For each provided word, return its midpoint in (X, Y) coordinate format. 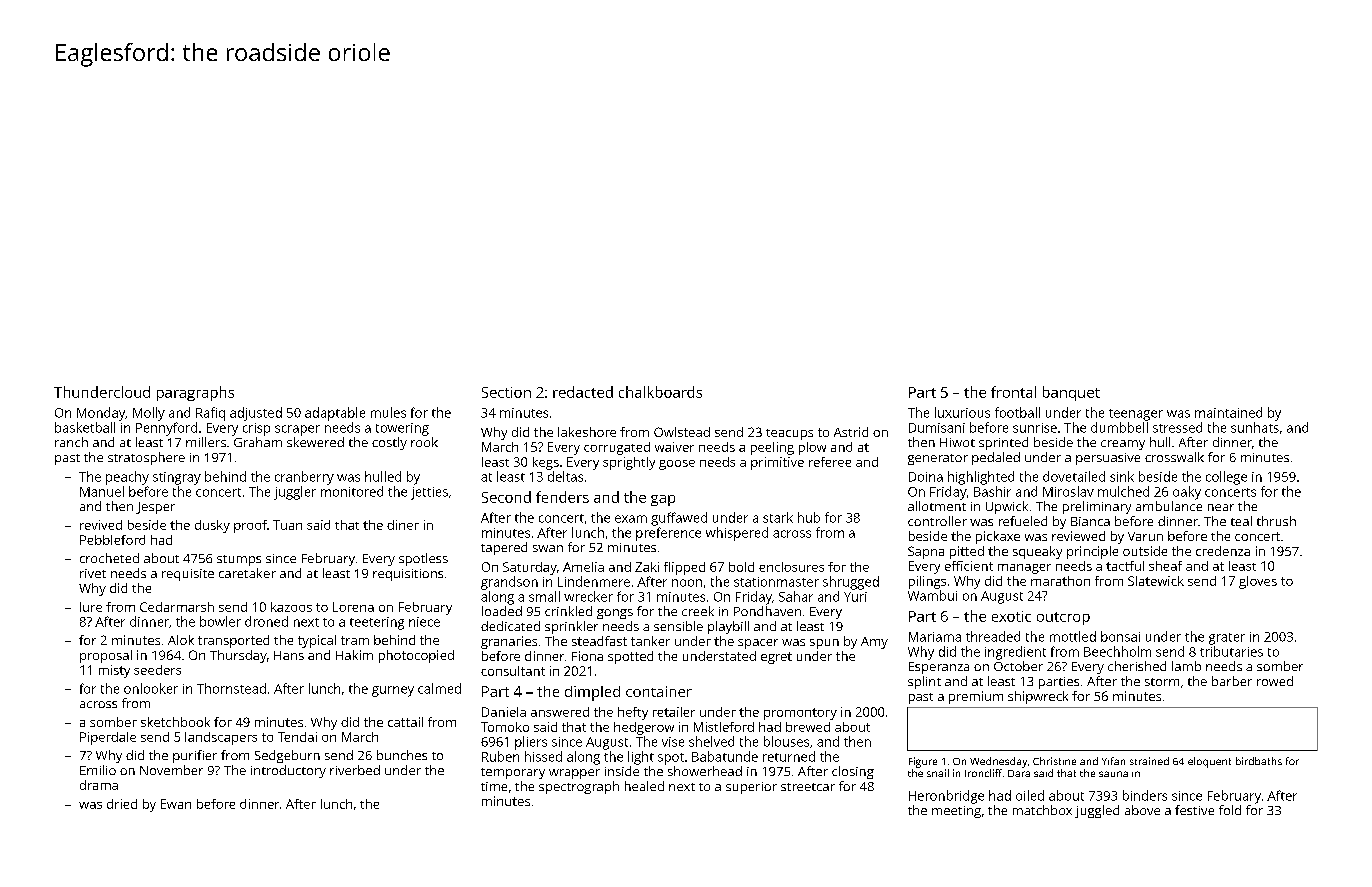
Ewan (176, 804)
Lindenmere (594, 581)
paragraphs (195, 393)
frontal (1013, 392)
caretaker (247, 573)
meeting (956, 812)
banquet (1071, 393)
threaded (993, 636)
